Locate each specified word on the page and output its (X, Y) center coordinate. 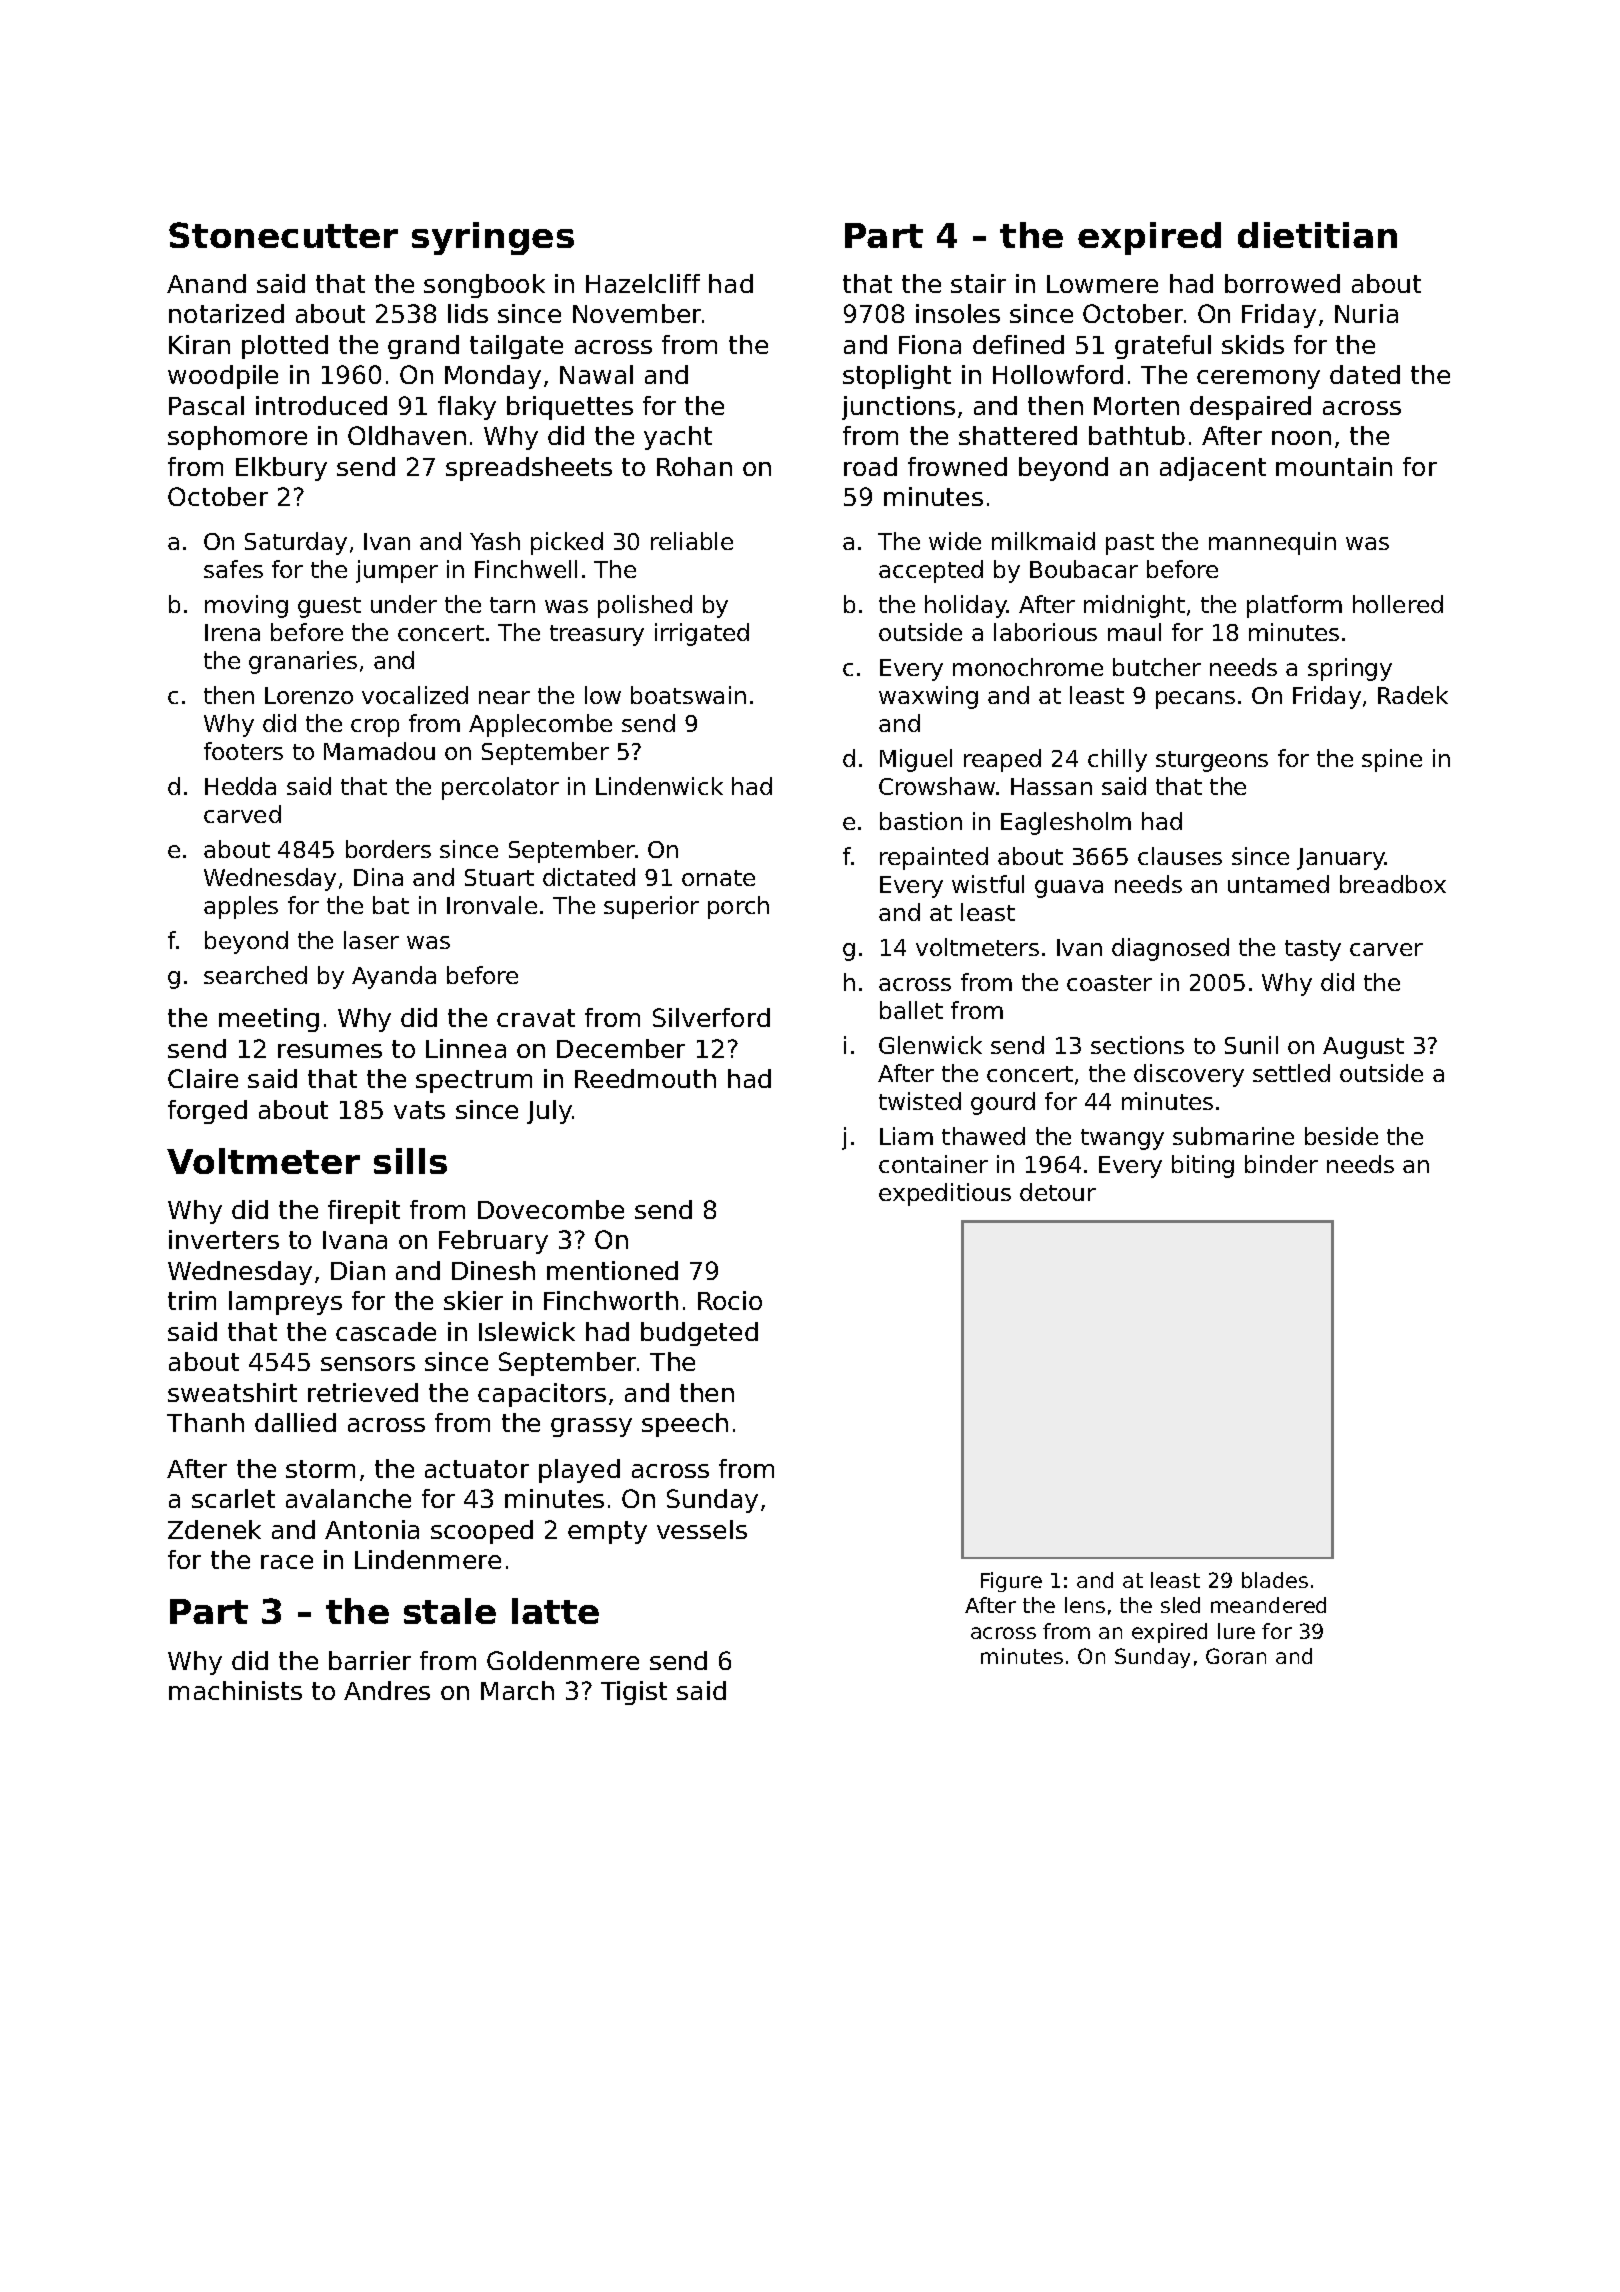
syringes (493, 238)
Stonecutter (283, 235)
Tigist (634, 1693)
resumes (330, 1051)
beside (1341, 1136)
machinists (235, 1690)
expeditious (945, 1194)
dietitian (1317, 235)
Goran (1236, 1656)
